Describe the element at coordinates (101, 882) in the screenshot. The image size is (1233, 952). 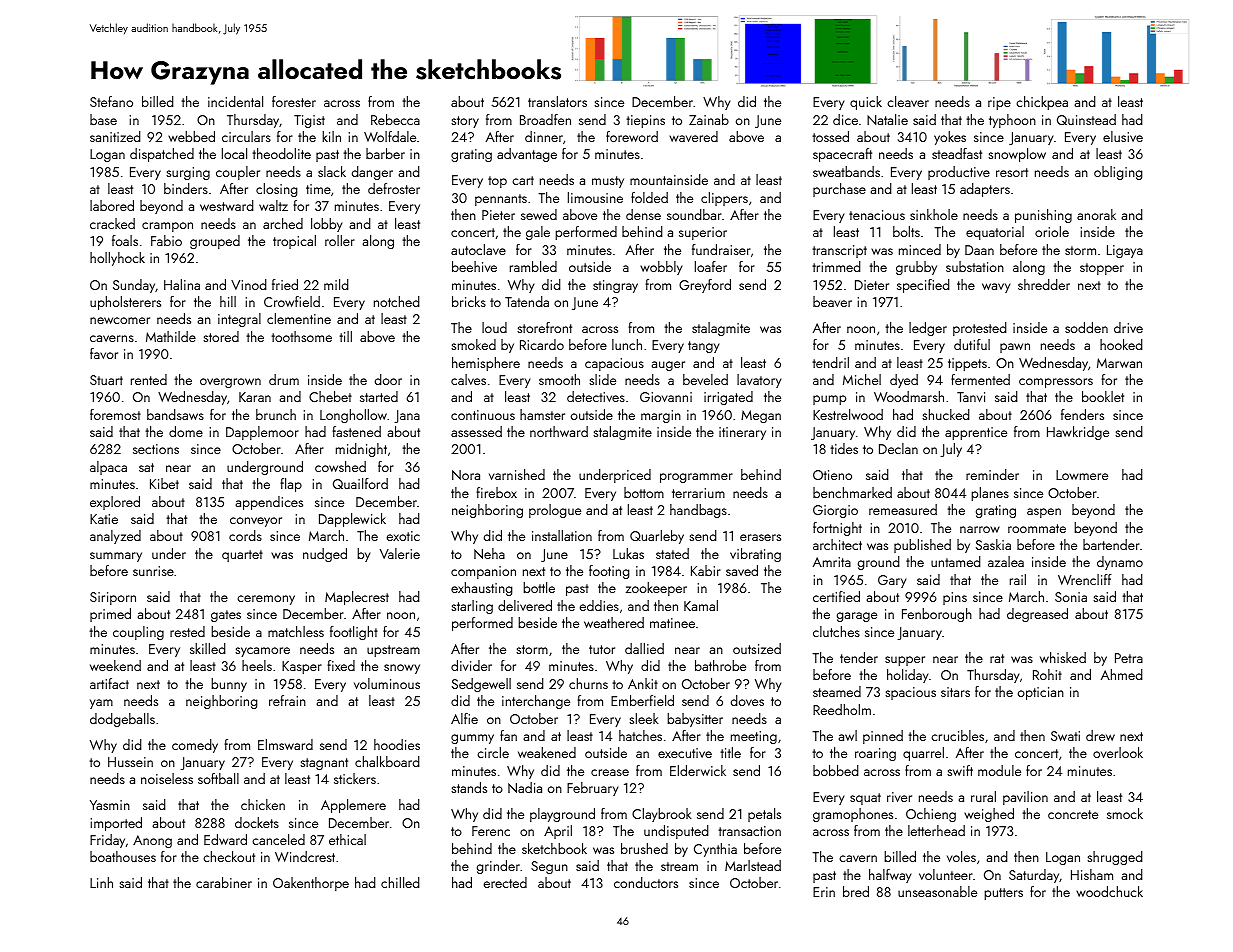
I see `Linh` at that location.
